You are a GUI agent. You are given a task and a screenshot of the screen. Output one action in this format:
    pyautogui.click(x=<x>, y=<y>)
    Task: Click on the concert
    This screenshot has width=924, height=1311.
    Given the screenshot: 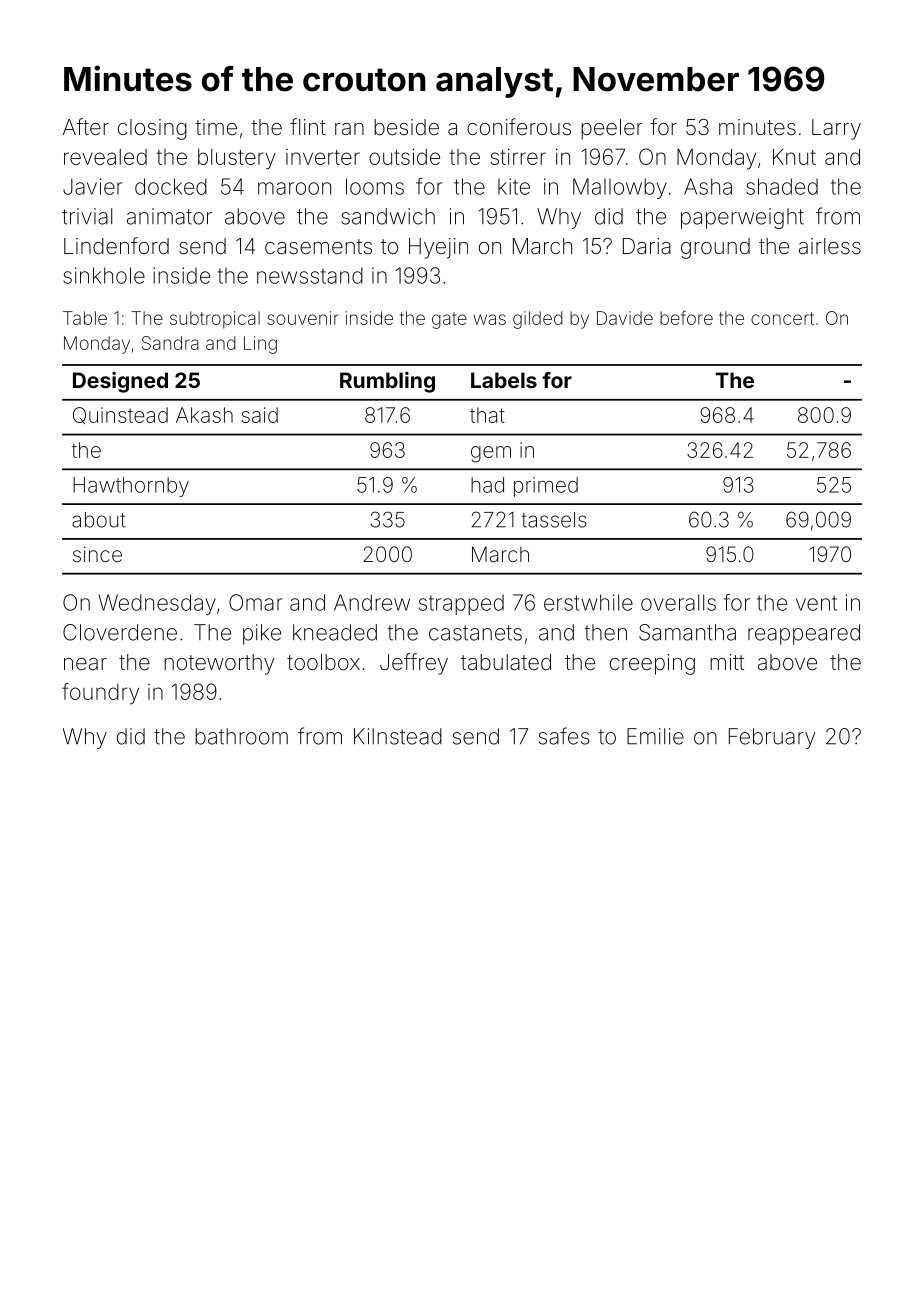 What is the action you would take?
    pyautogui.click(x=782, y=318)
